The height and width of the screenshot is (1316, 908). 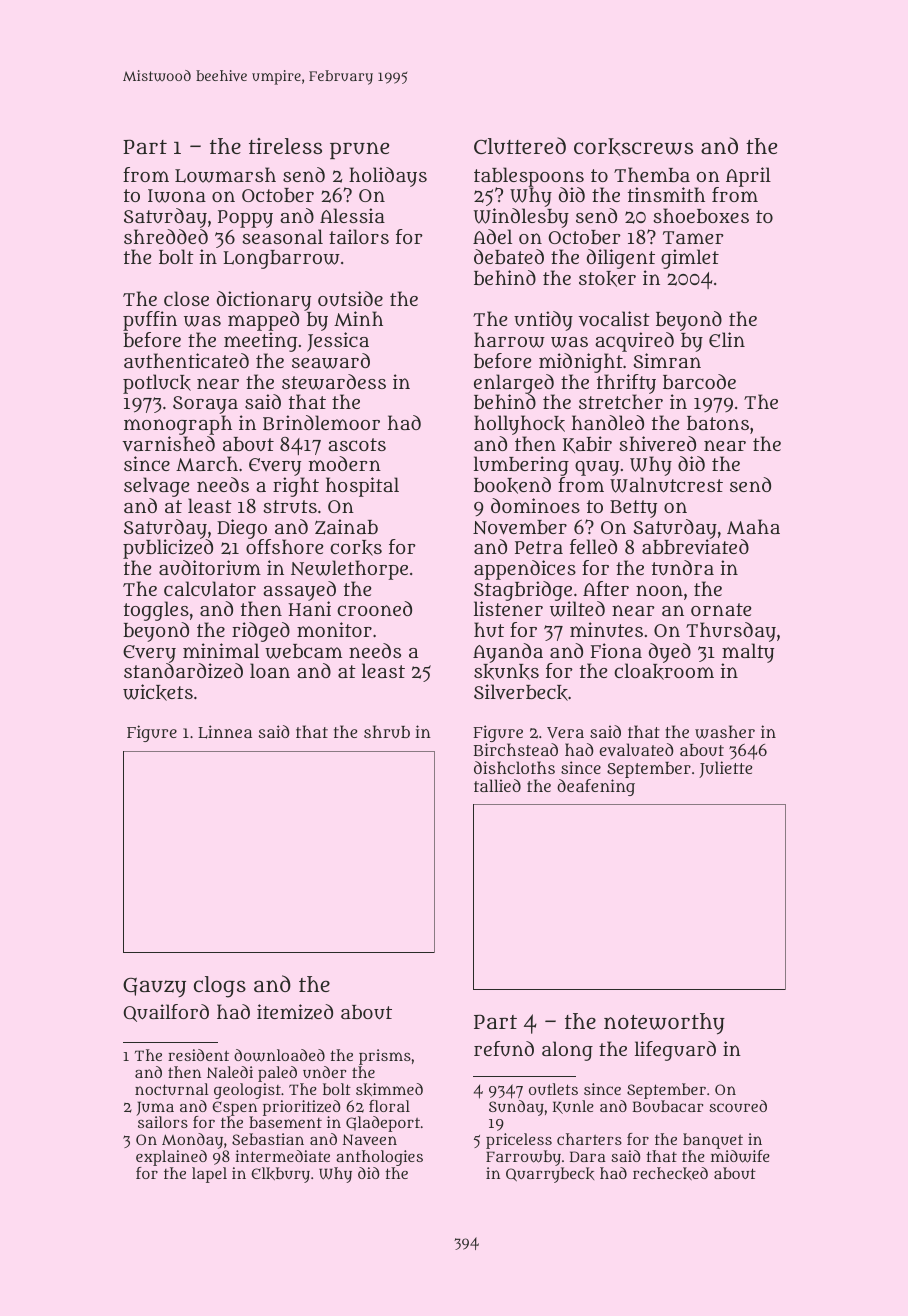 What do you see at coordinates (285, 146) in the screenshot?
I see `tireless` at bounding box center [285, 146].
